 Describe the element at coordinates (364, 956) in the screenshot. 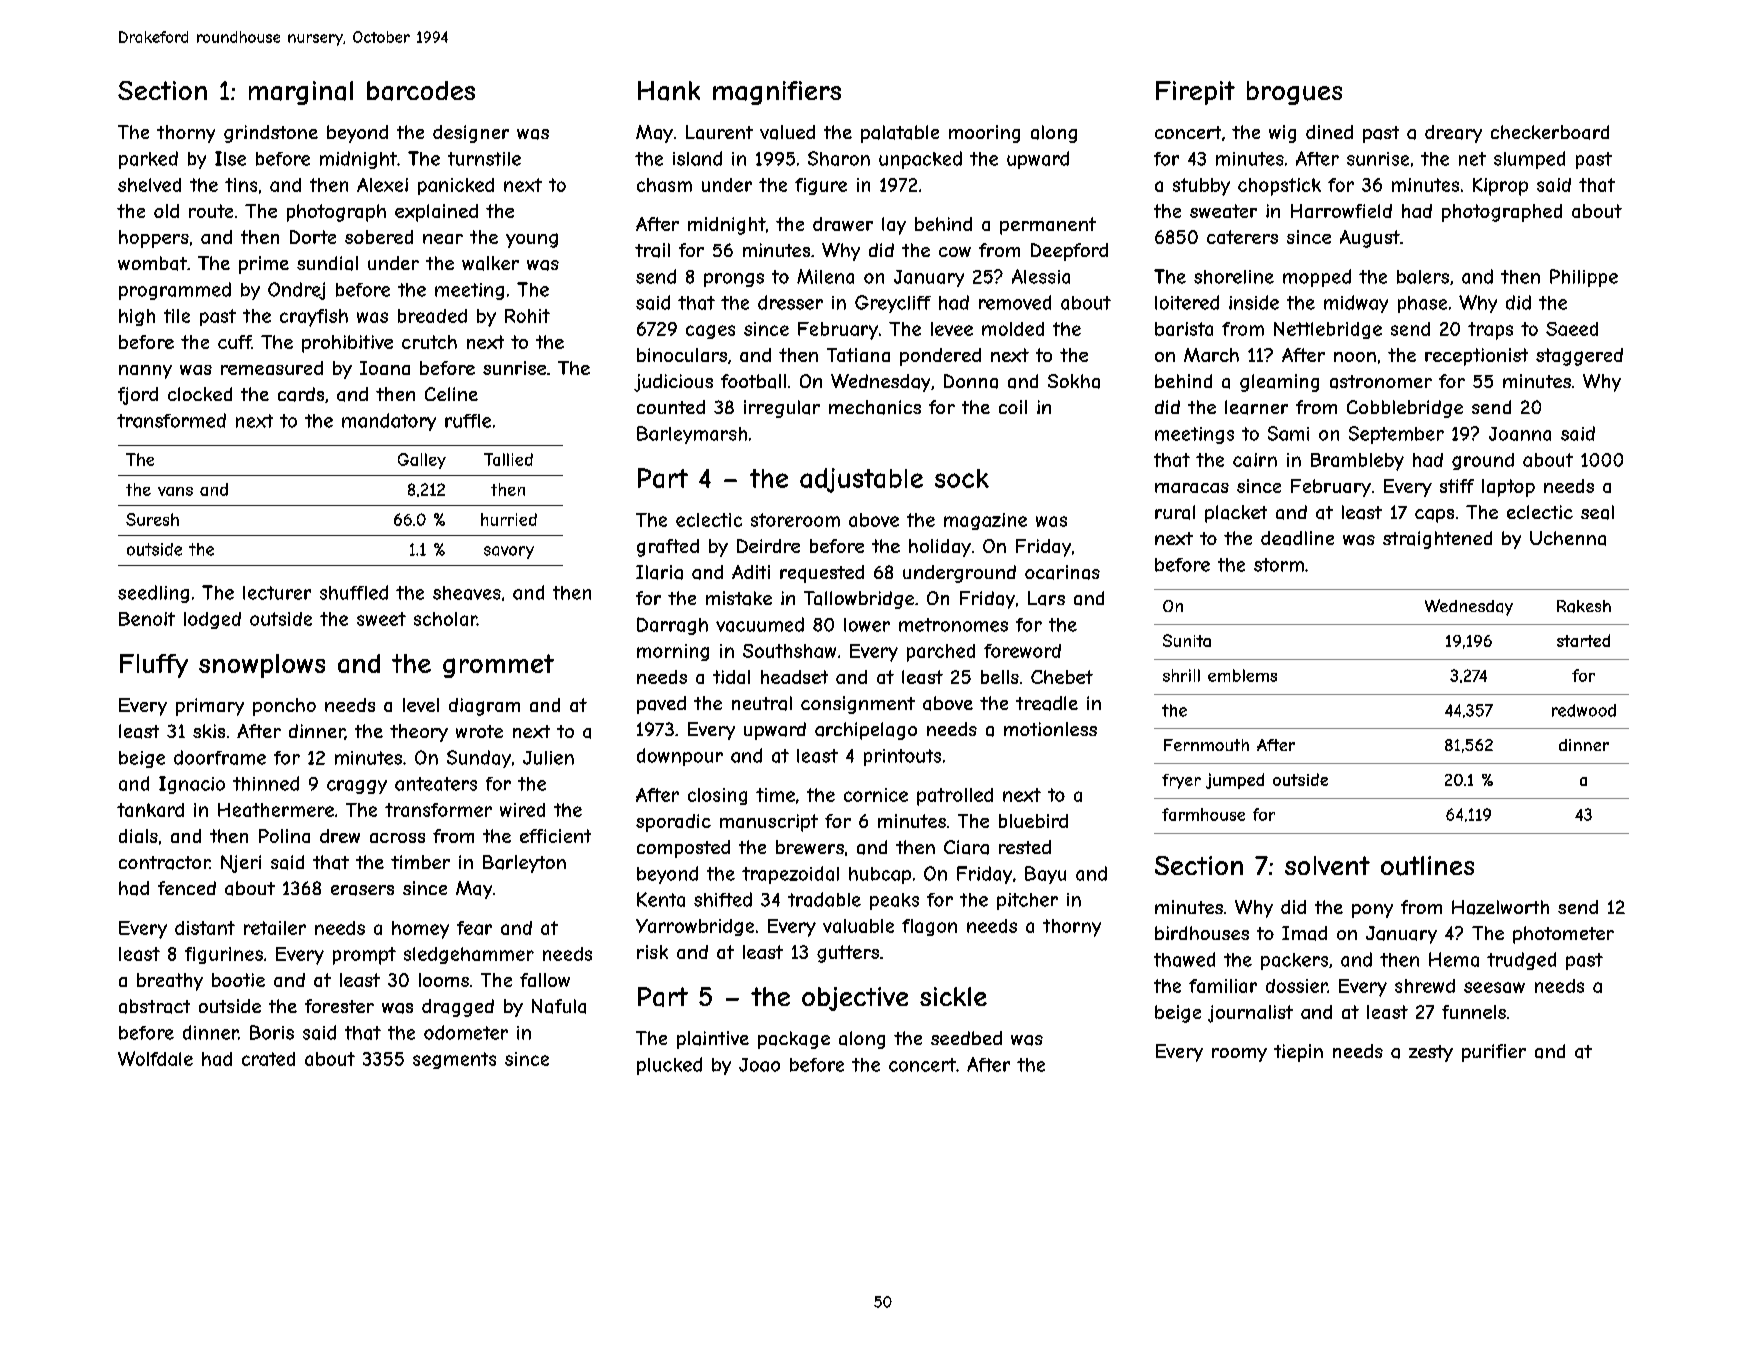

I see `prompt` at that location.
